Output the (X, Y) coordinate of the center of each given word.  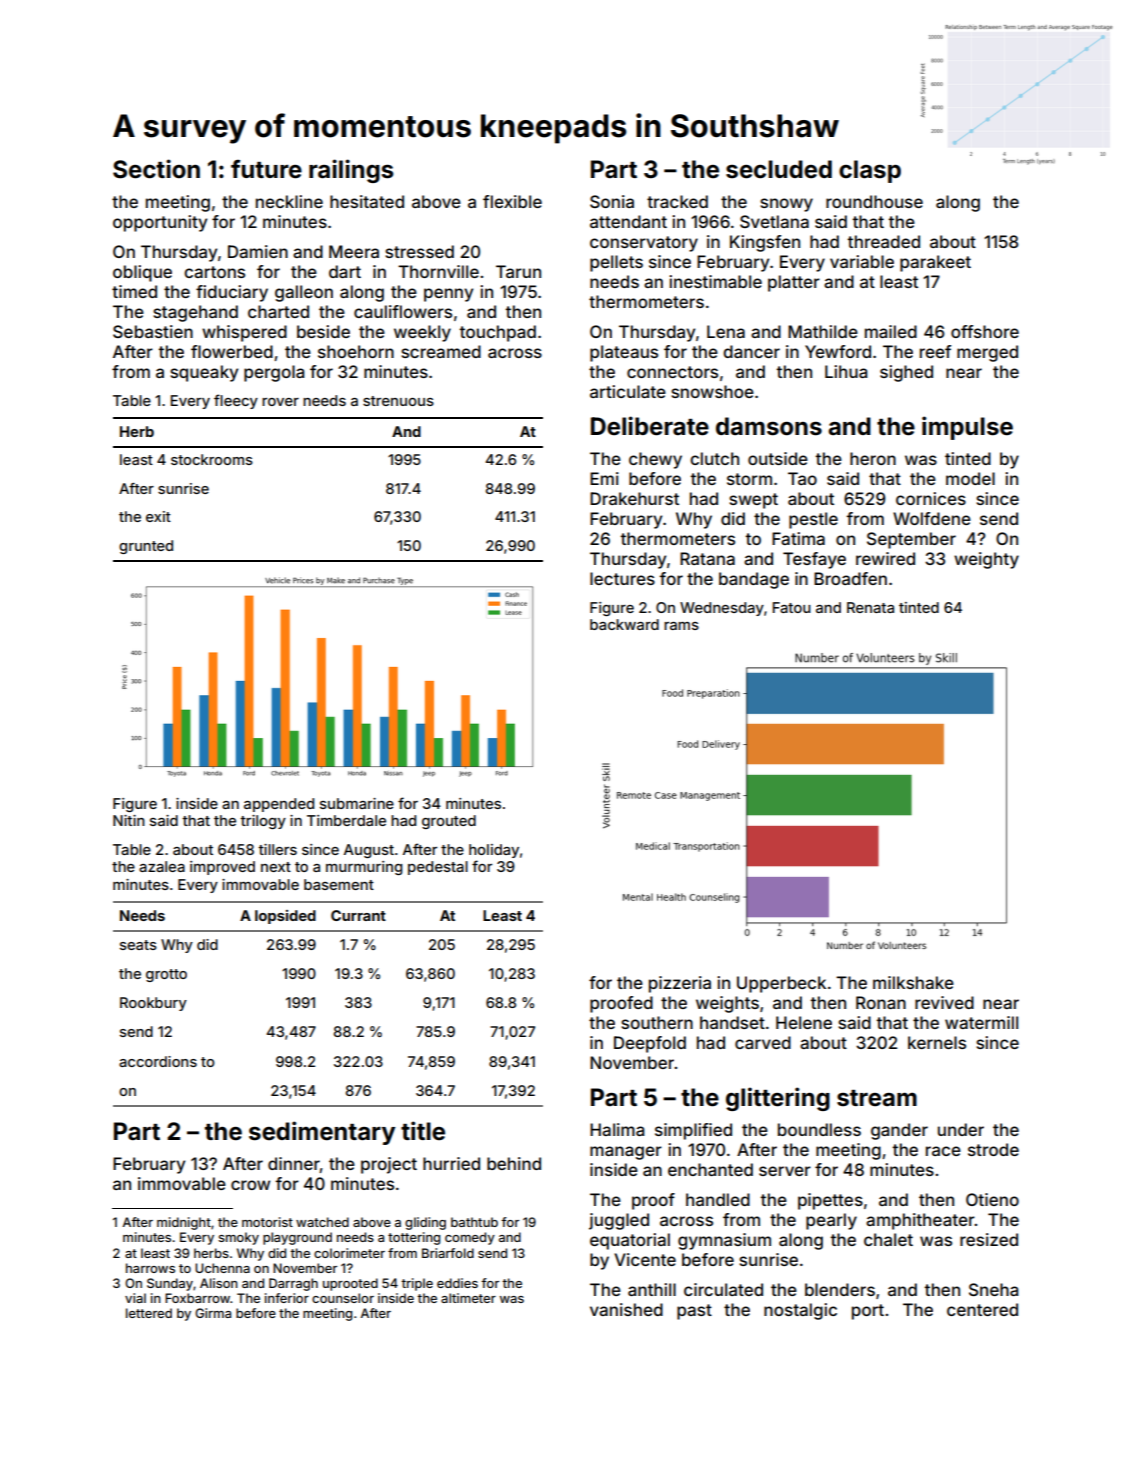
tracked (677, 201)
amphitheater (920, 1221)
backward (624, 624)
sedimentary (322, 1133)
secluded (779, 169)
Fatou (792, 607)
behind (514, 1163)
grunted (146, 547)
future (266, 169)
